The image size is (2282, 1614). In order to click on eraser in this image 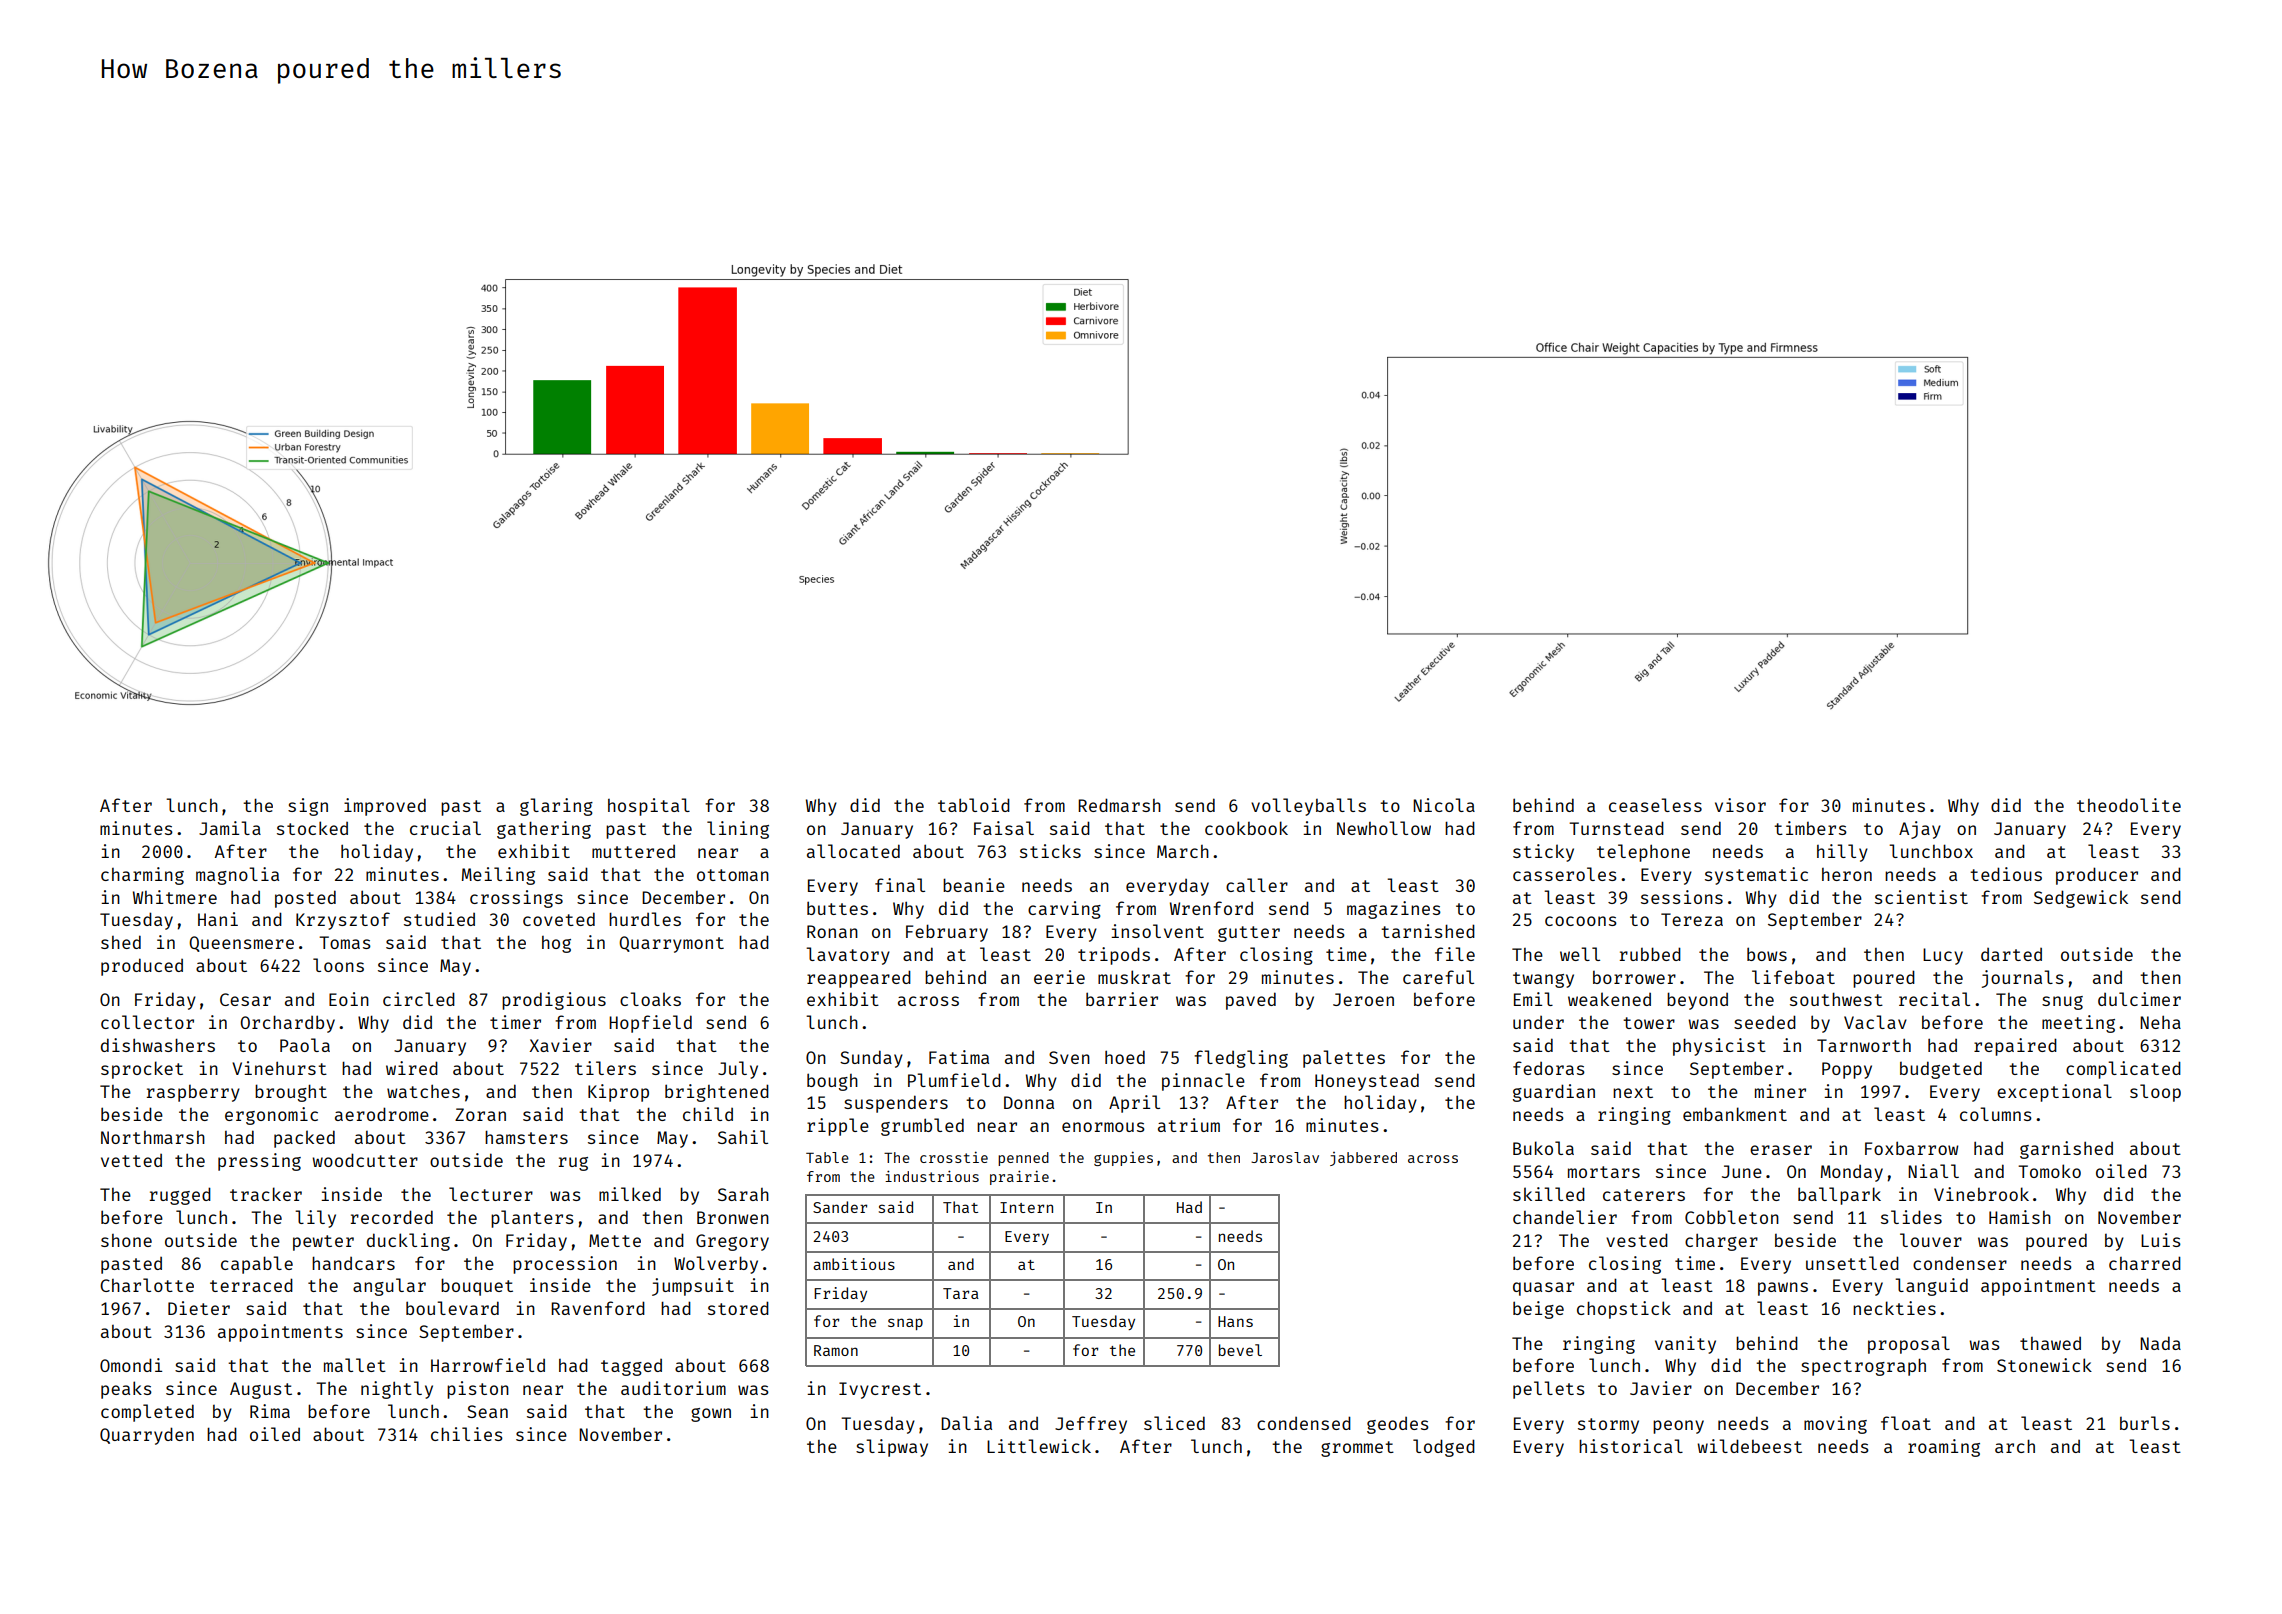, I will do `click(1781, 1150)`.
